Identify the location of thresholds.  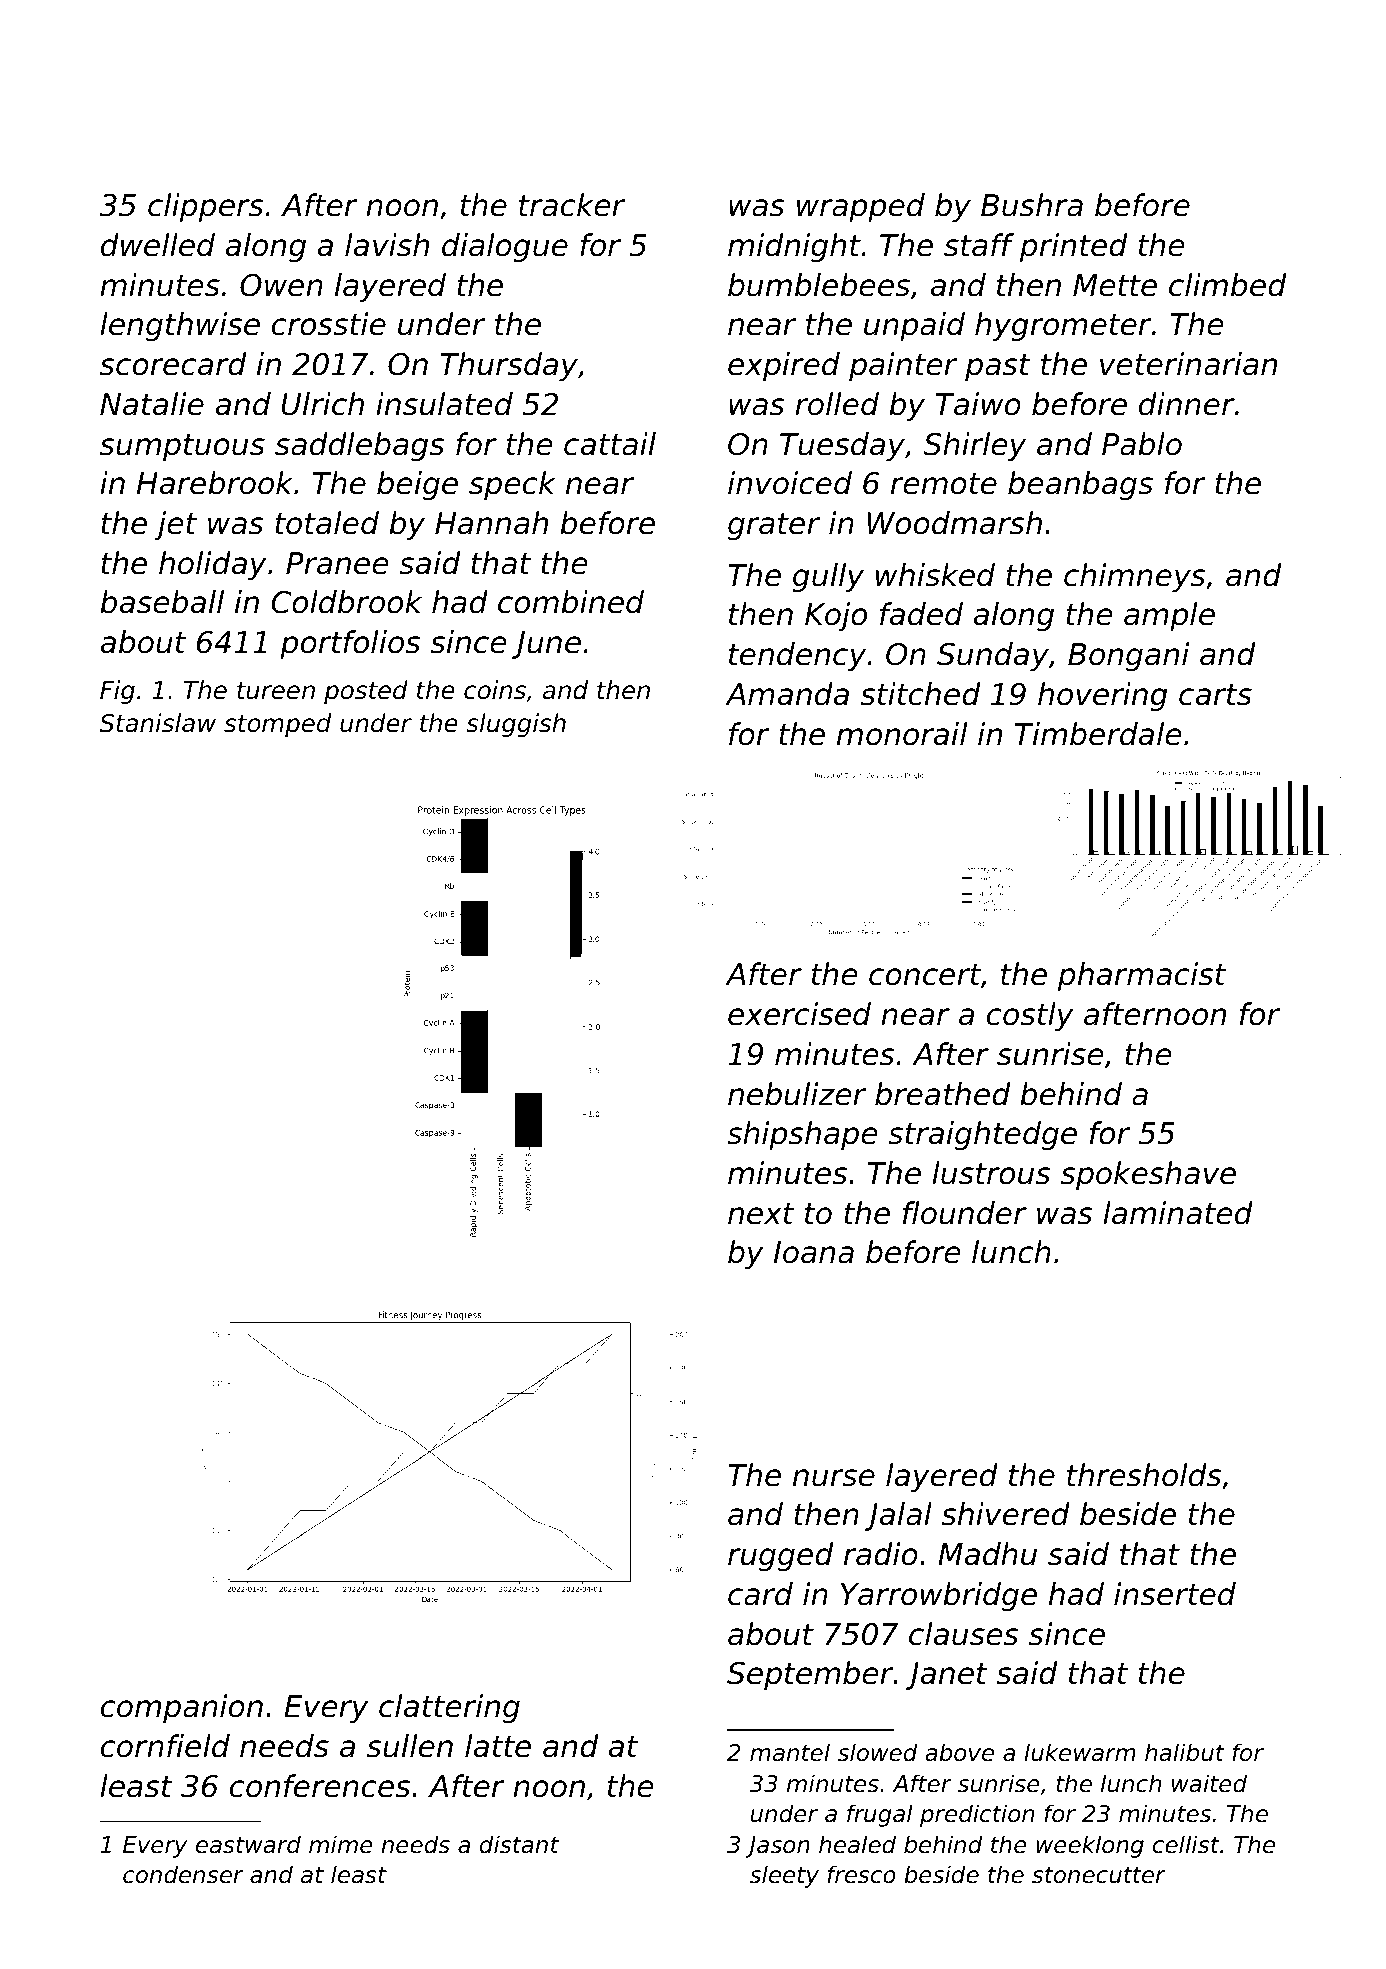
(1144, 1475).
